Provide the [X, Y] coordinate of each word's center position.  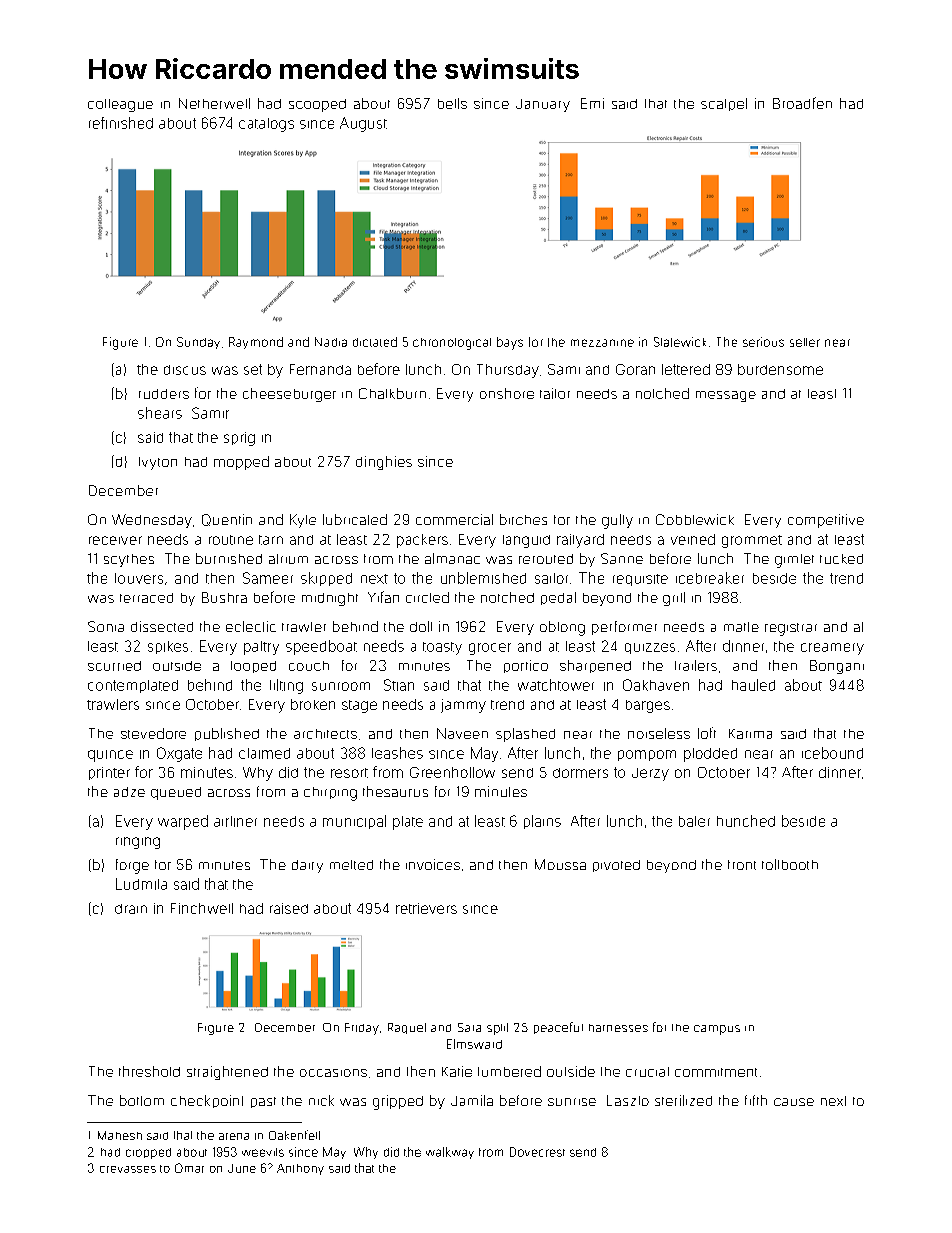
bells [452, 103]
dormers [580, 773]
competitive [826, 521]
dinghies [384, 463]
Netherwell [214, 103]
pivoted [616, 866]
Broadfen [802, 103]
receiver [115, 540]
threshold [149, 1071]
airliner [235, 821]
